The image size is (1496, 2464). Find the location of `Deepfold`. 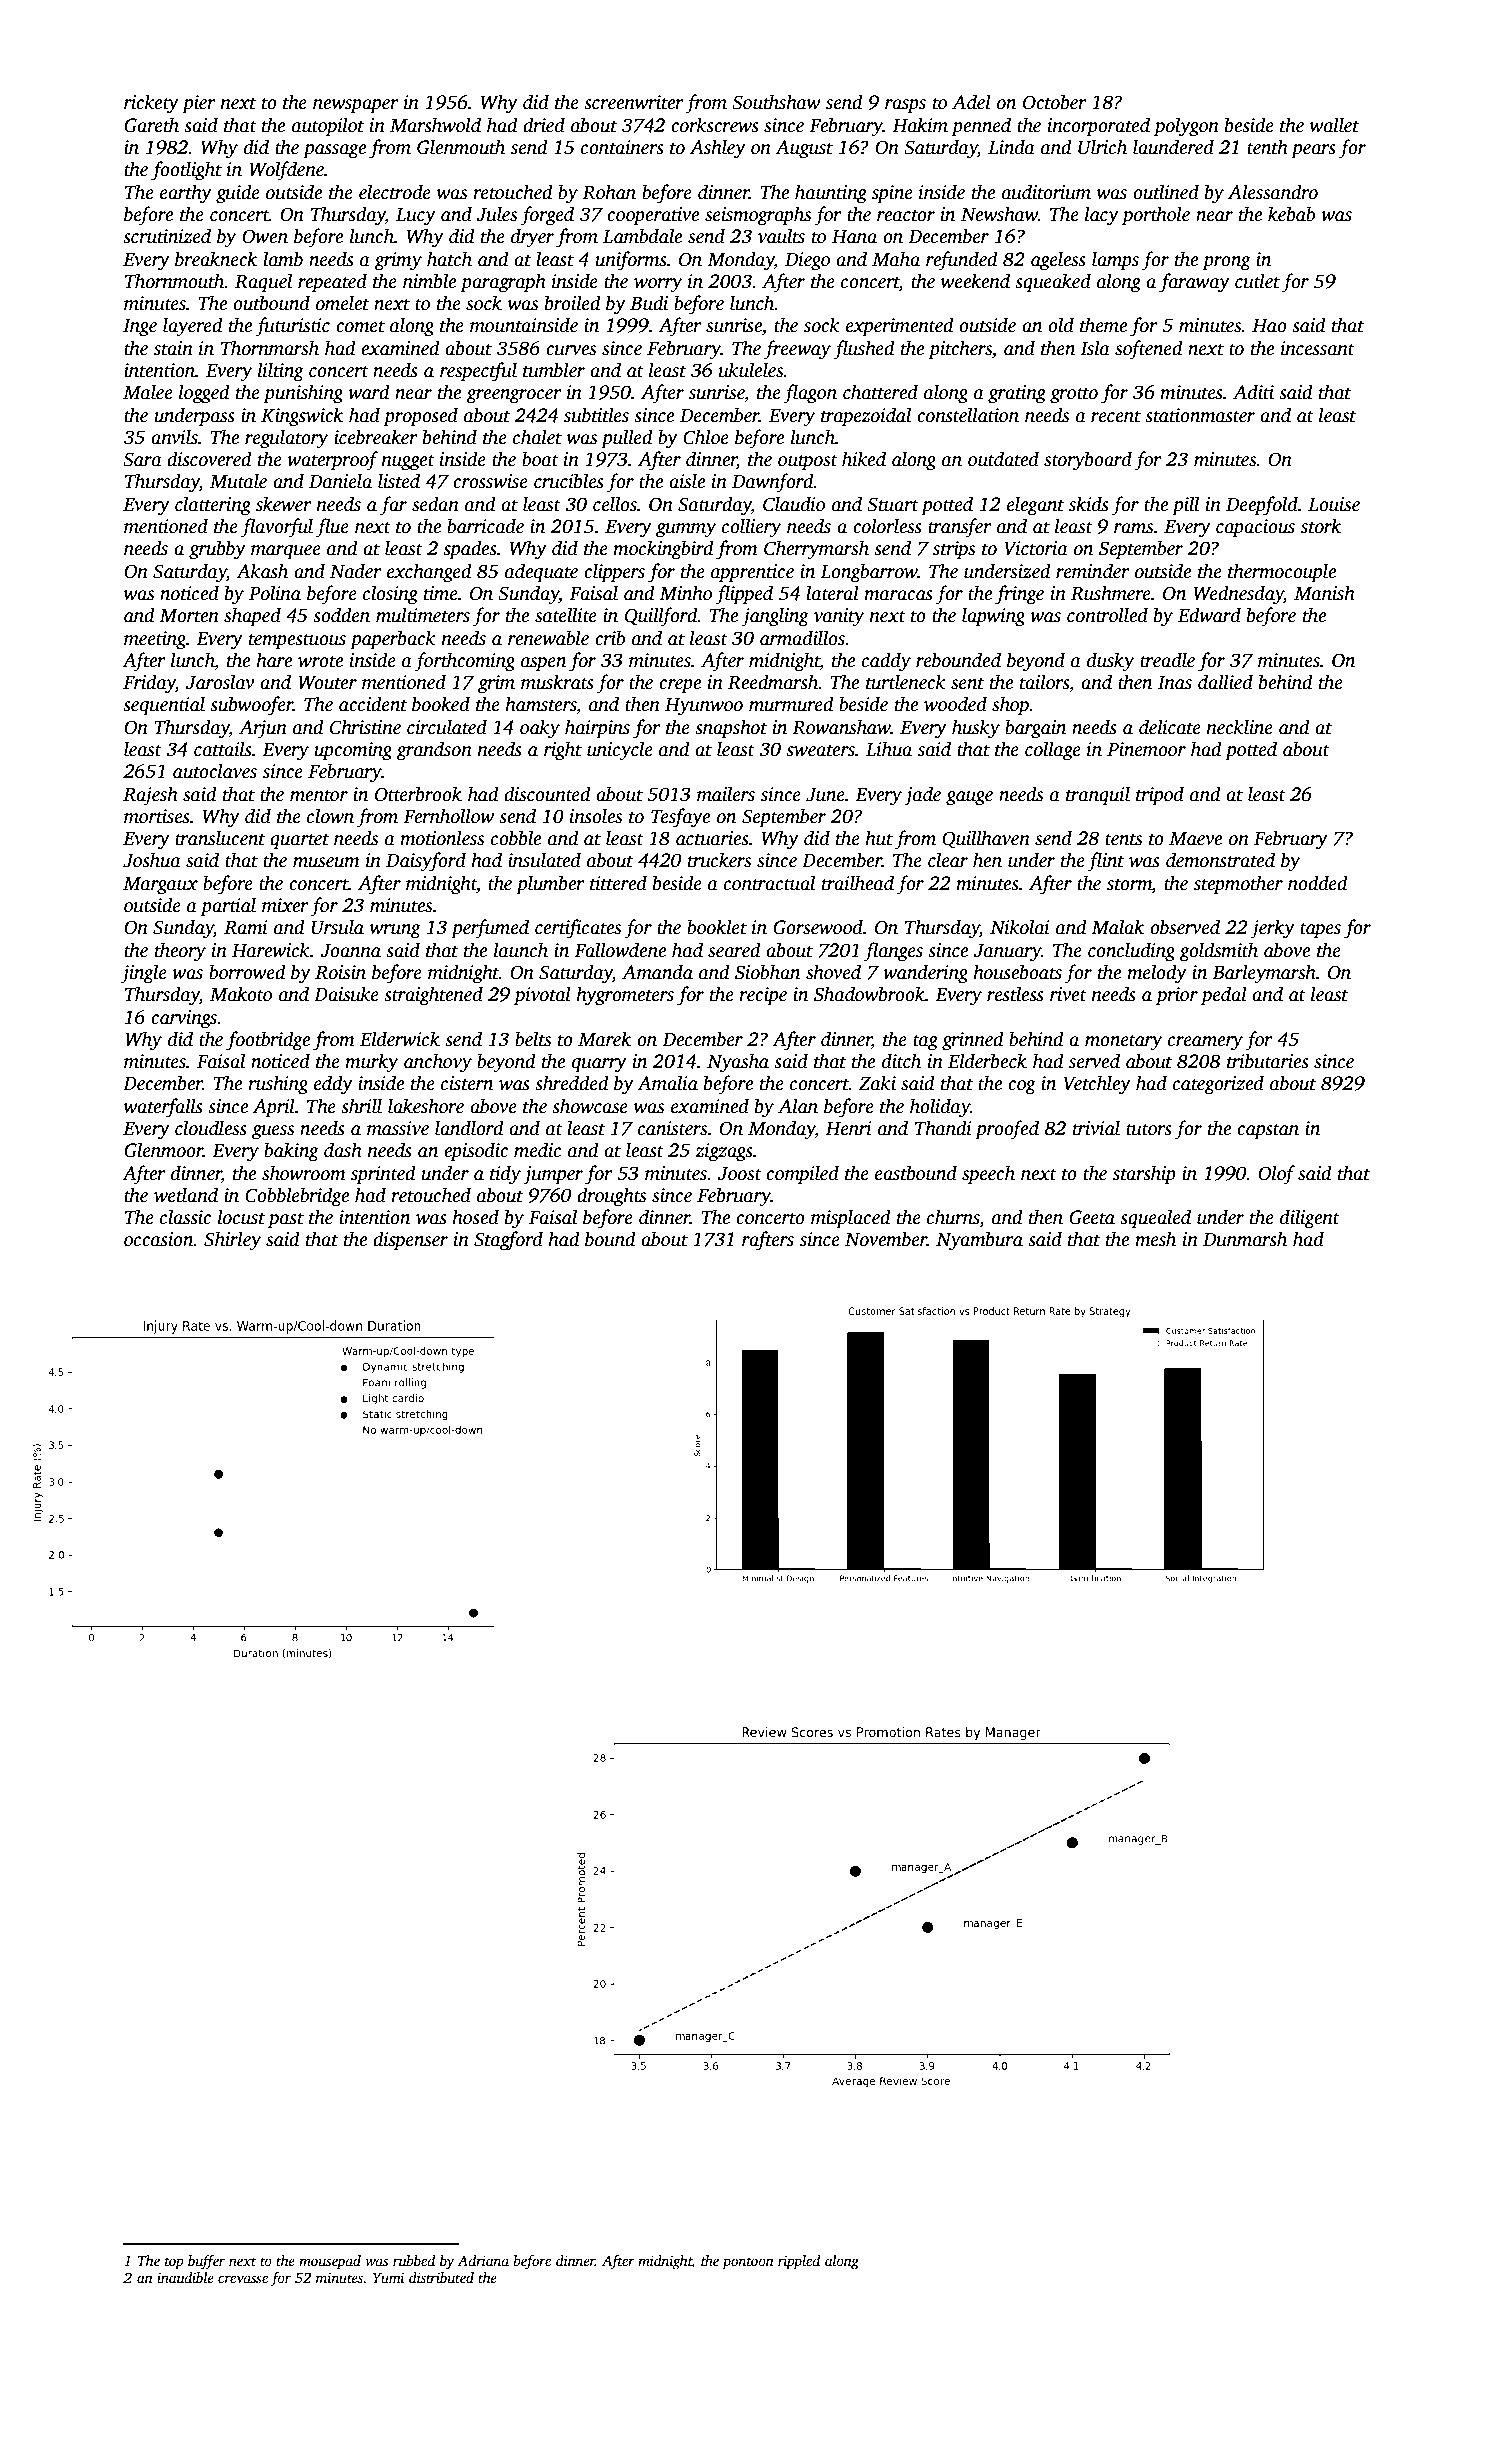

Deepfold is located at coordinates (1262, 506).
